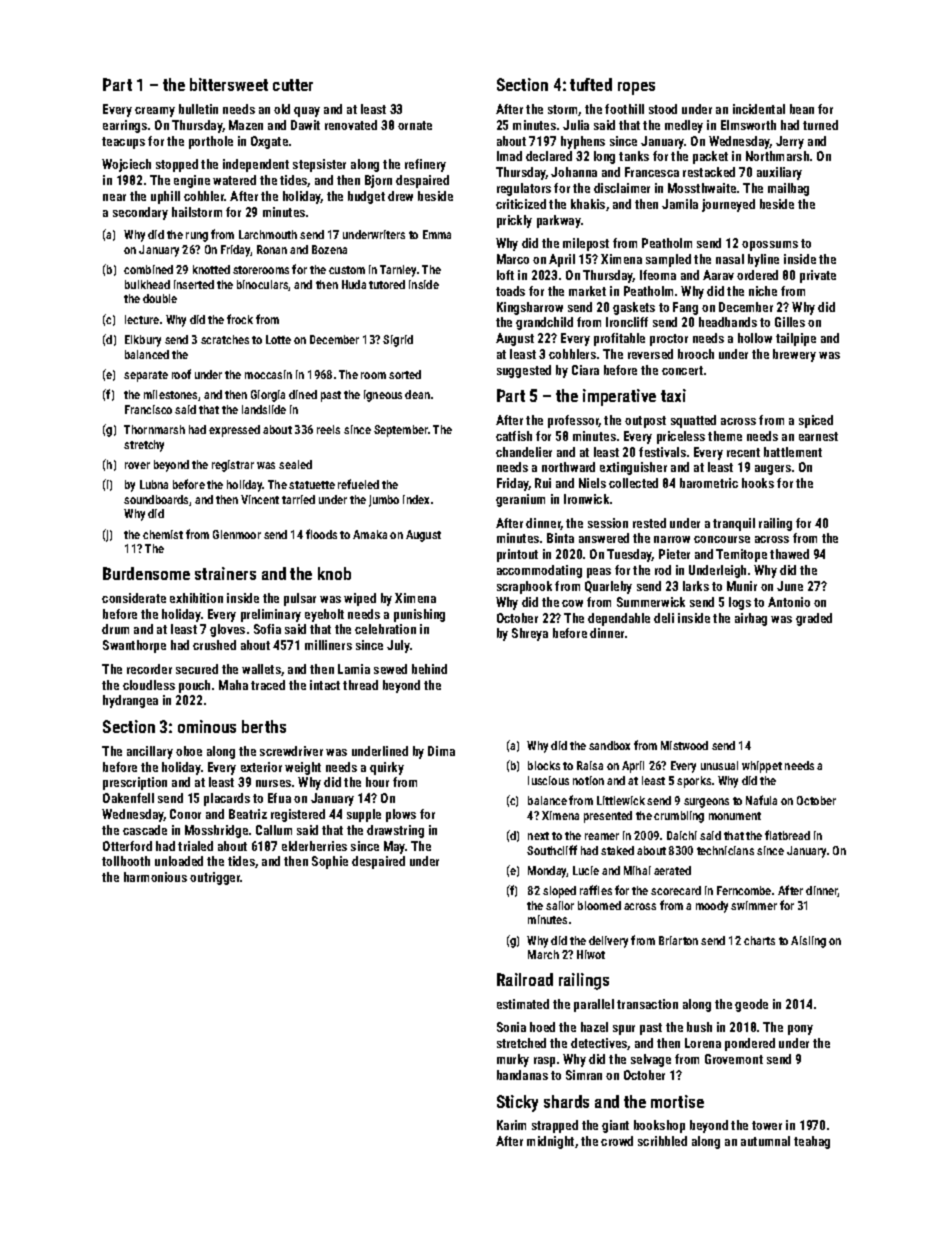 The image size is (952, 1233). What do you see at coordinates (513, 259) in the page?
I see `Marco` at bounding box center [513, 259].
